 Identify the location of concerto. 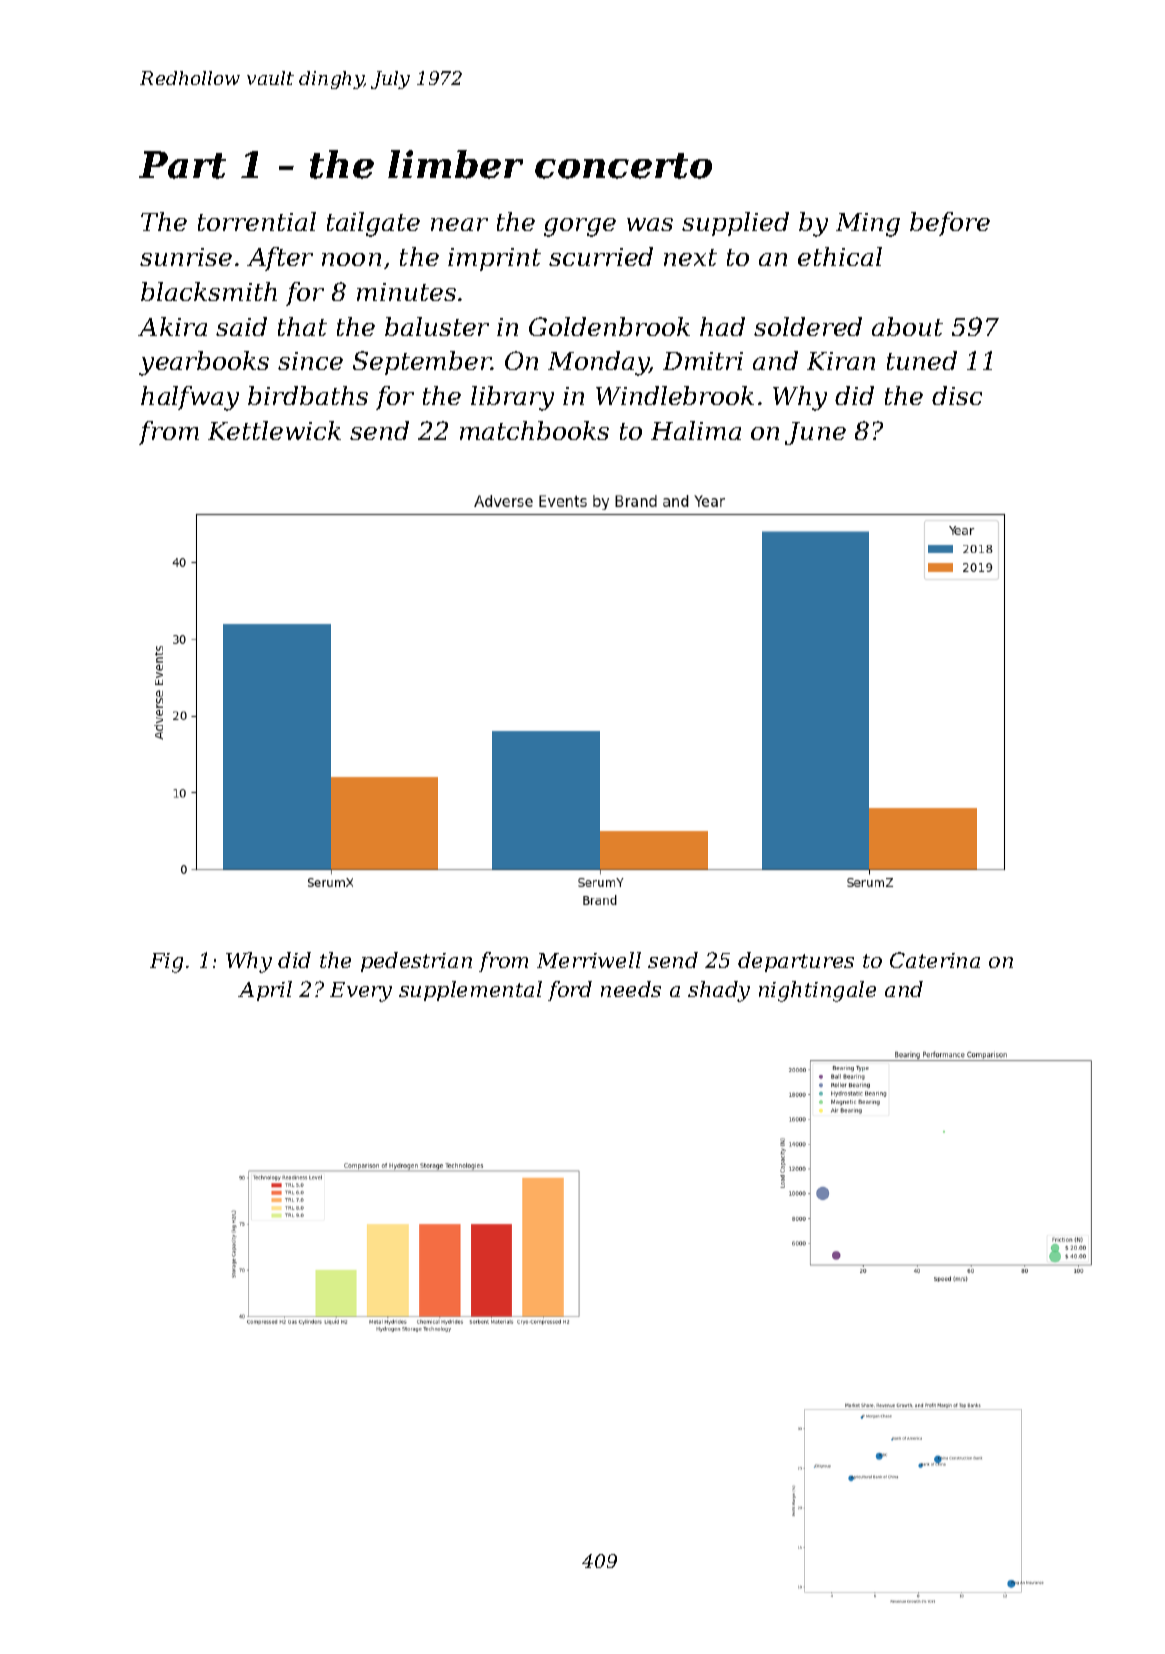
(623, 166).
